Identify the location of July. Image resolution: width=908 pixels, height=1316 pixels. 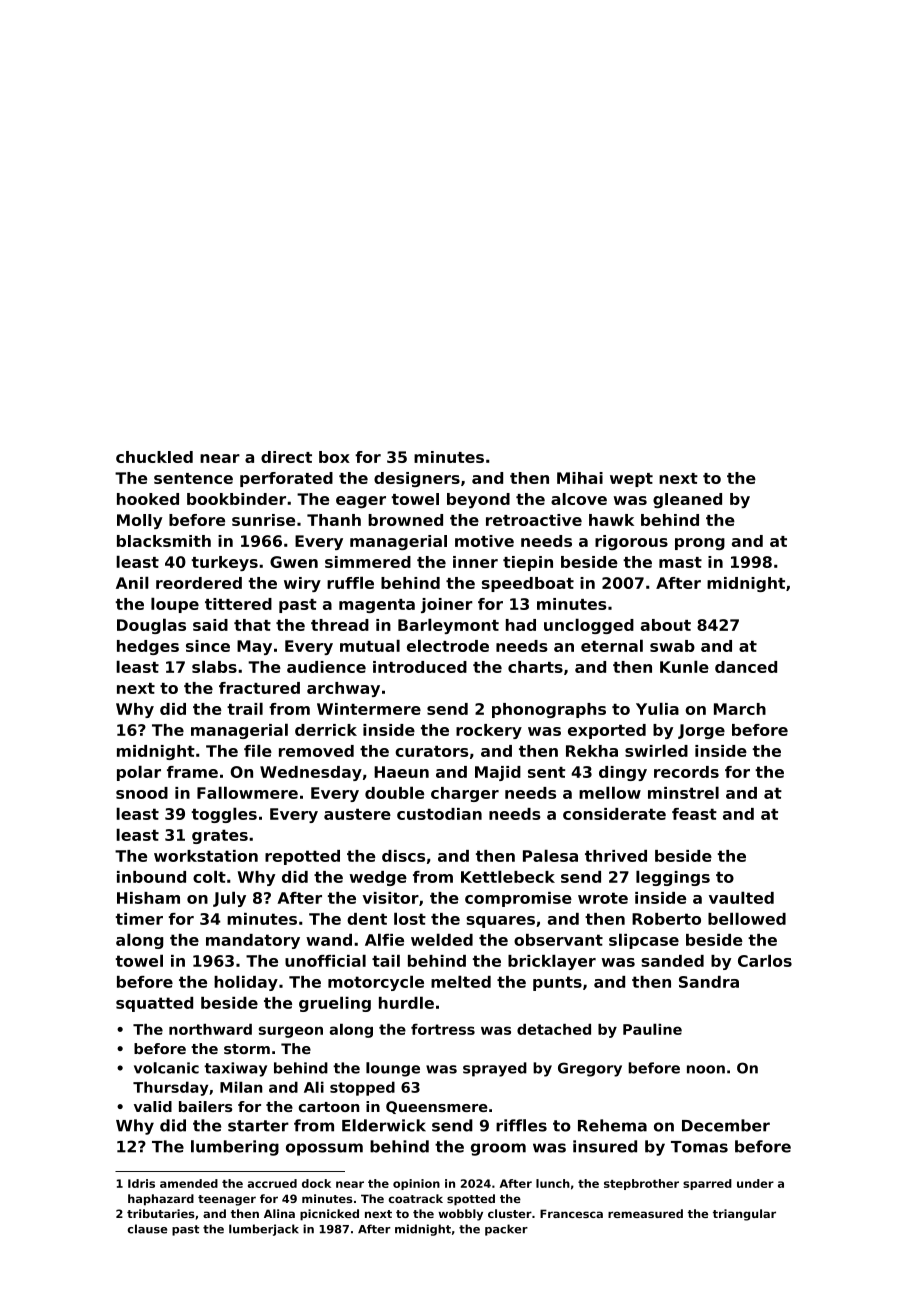
(229, 899).
